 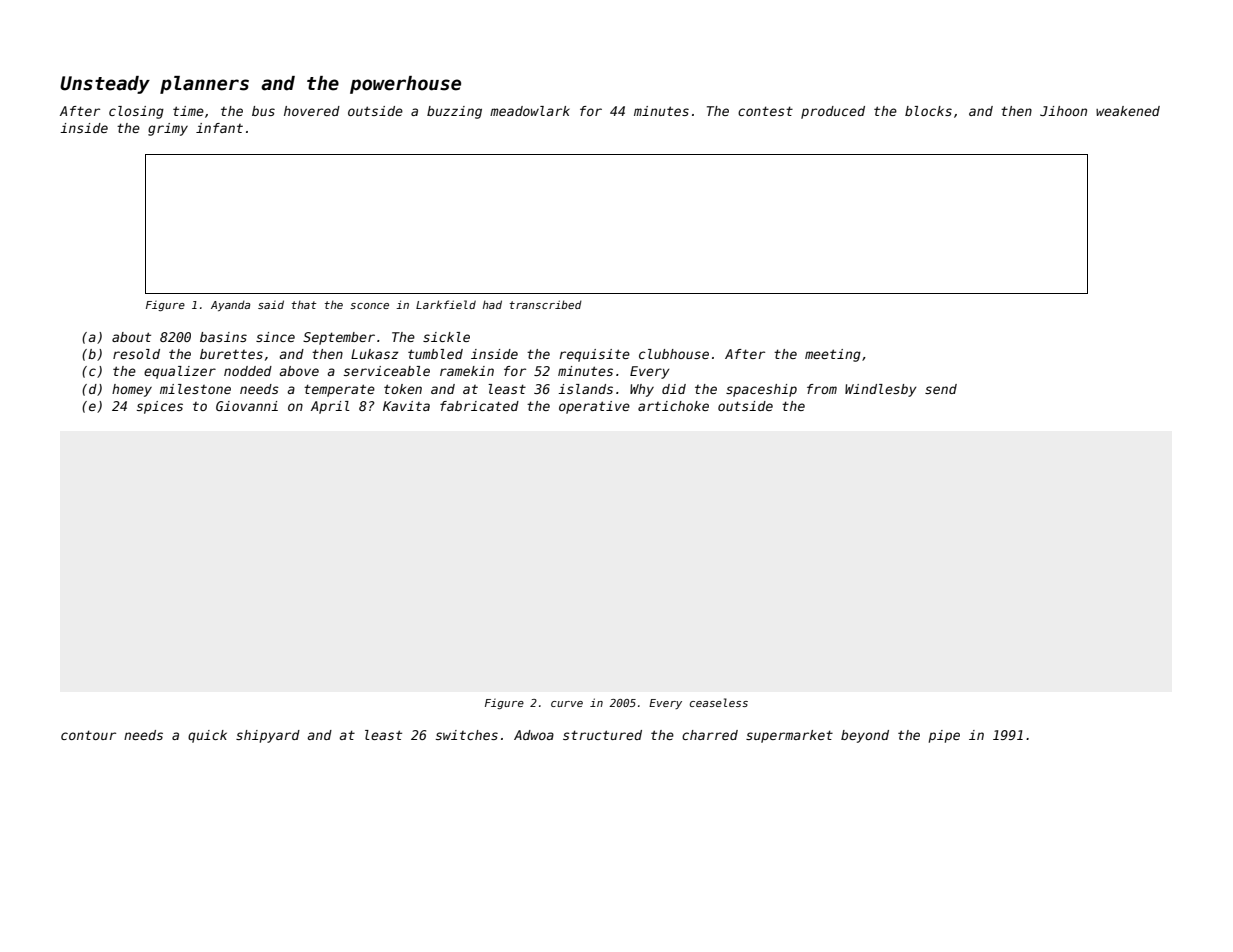 I want to click on April, so click(x=330, y=407).
